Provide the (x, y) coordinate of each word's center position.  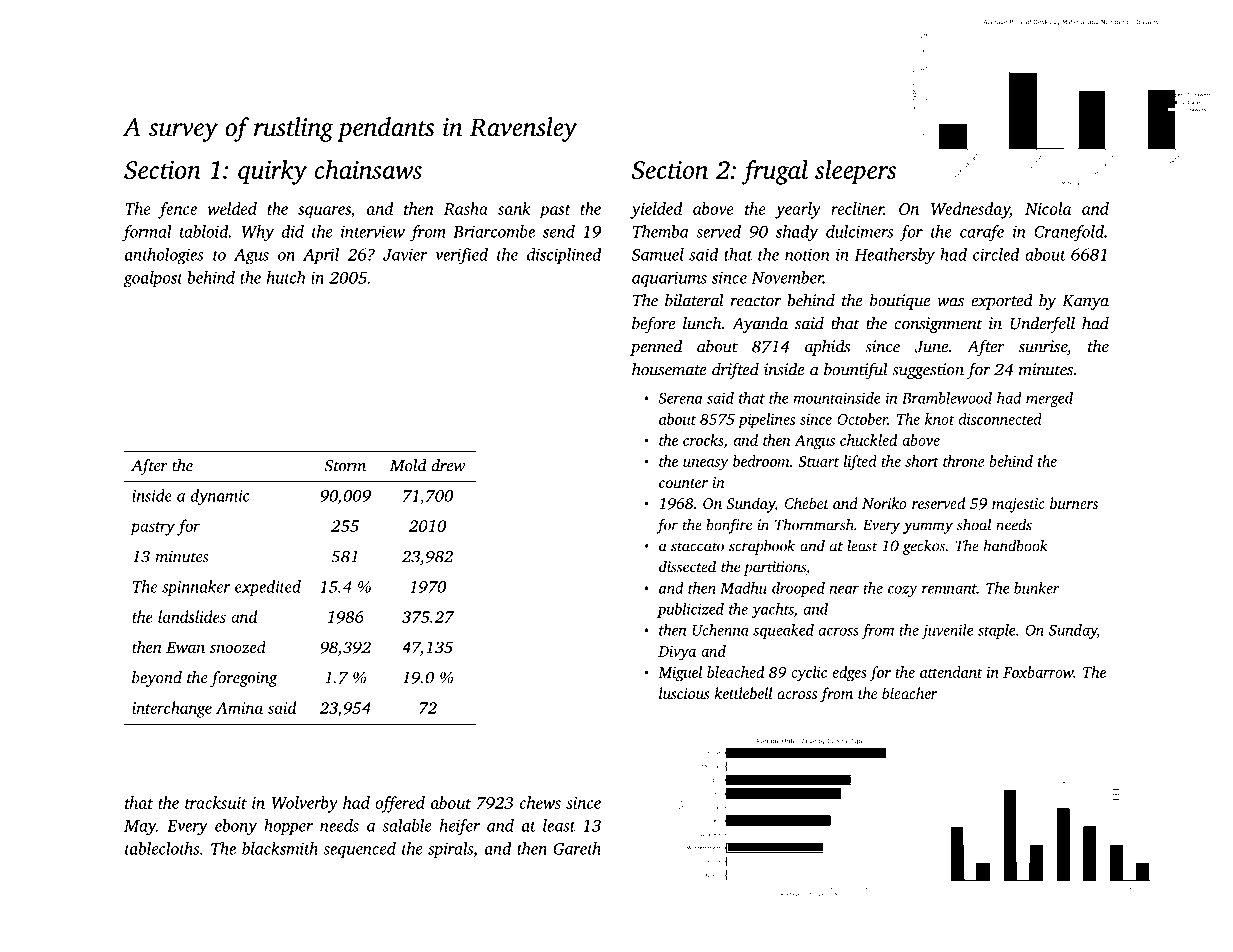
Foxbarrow (1038, 672)
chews (540, 802)
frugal (774, 172)
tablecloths (162, 848)
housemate (669, 369)
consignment (938, 325)
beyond (157, 679)
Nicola (1048, 208)
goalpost (153, 279)
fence (177, 210)
